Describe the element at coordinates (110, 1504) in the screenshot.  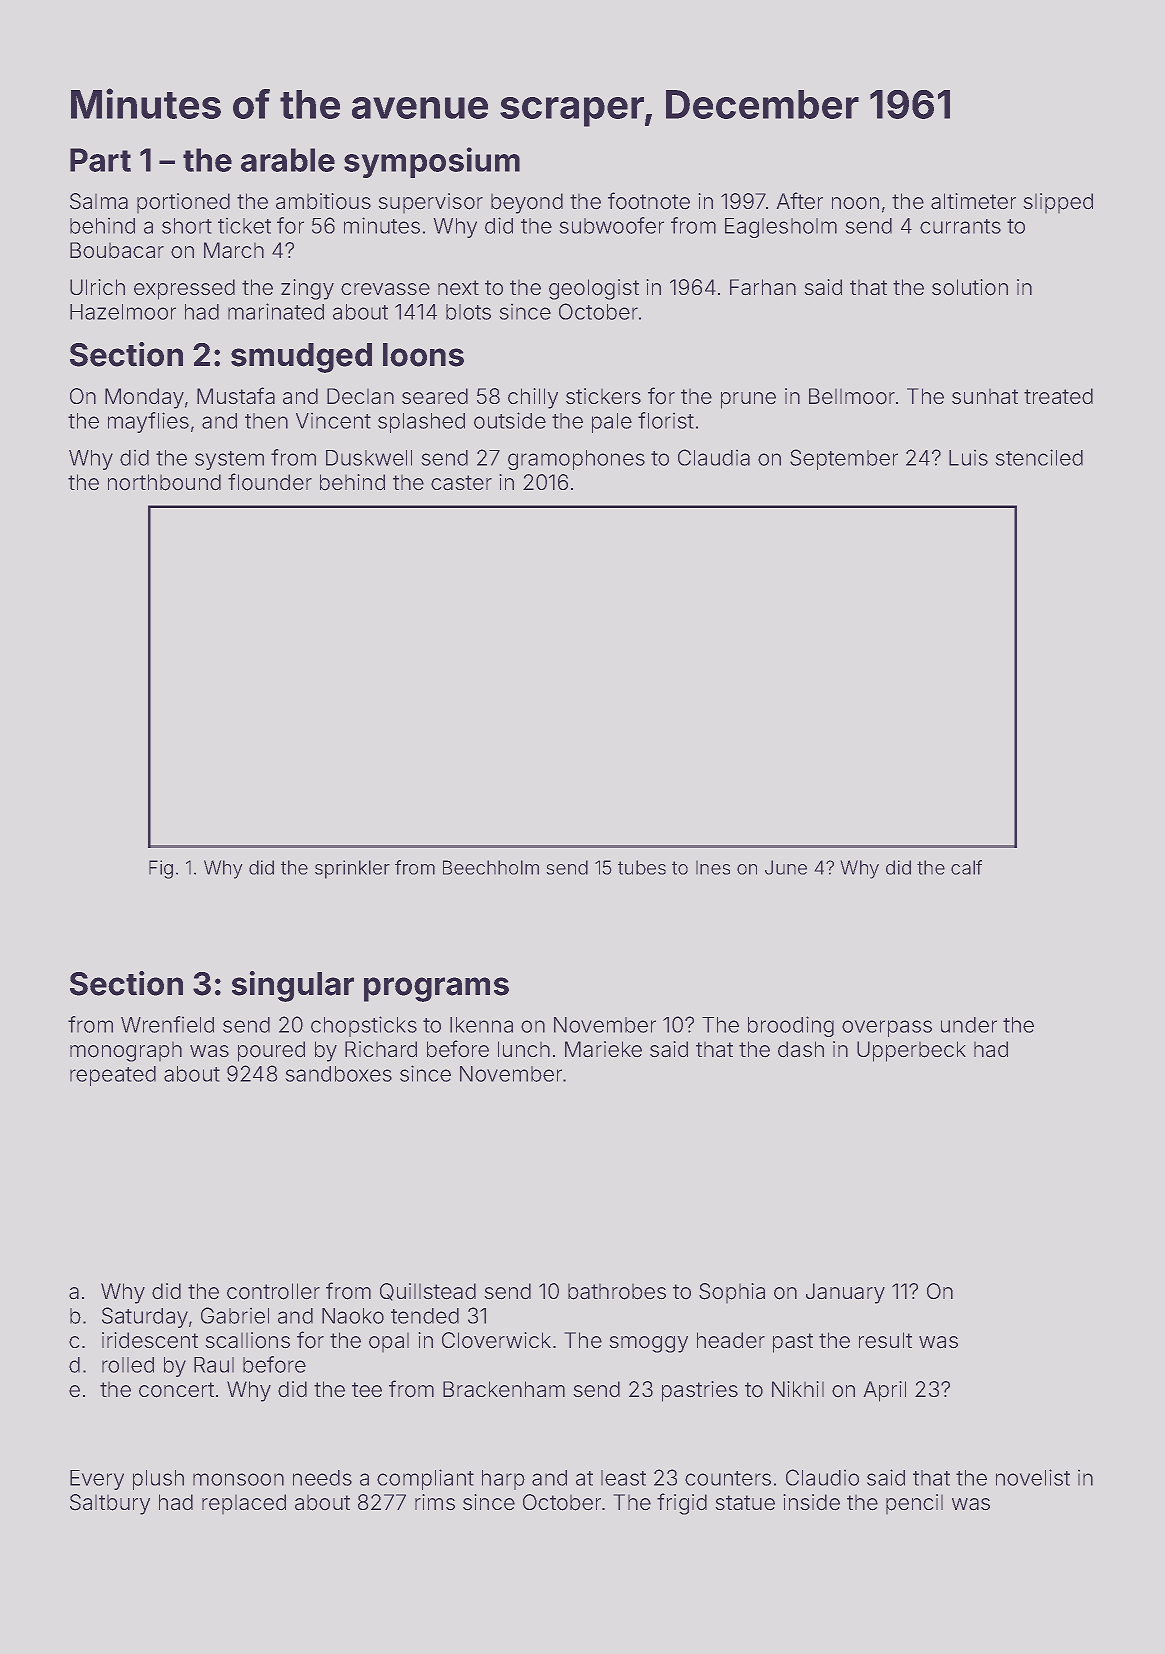
I see `Saltbury` at that location.
